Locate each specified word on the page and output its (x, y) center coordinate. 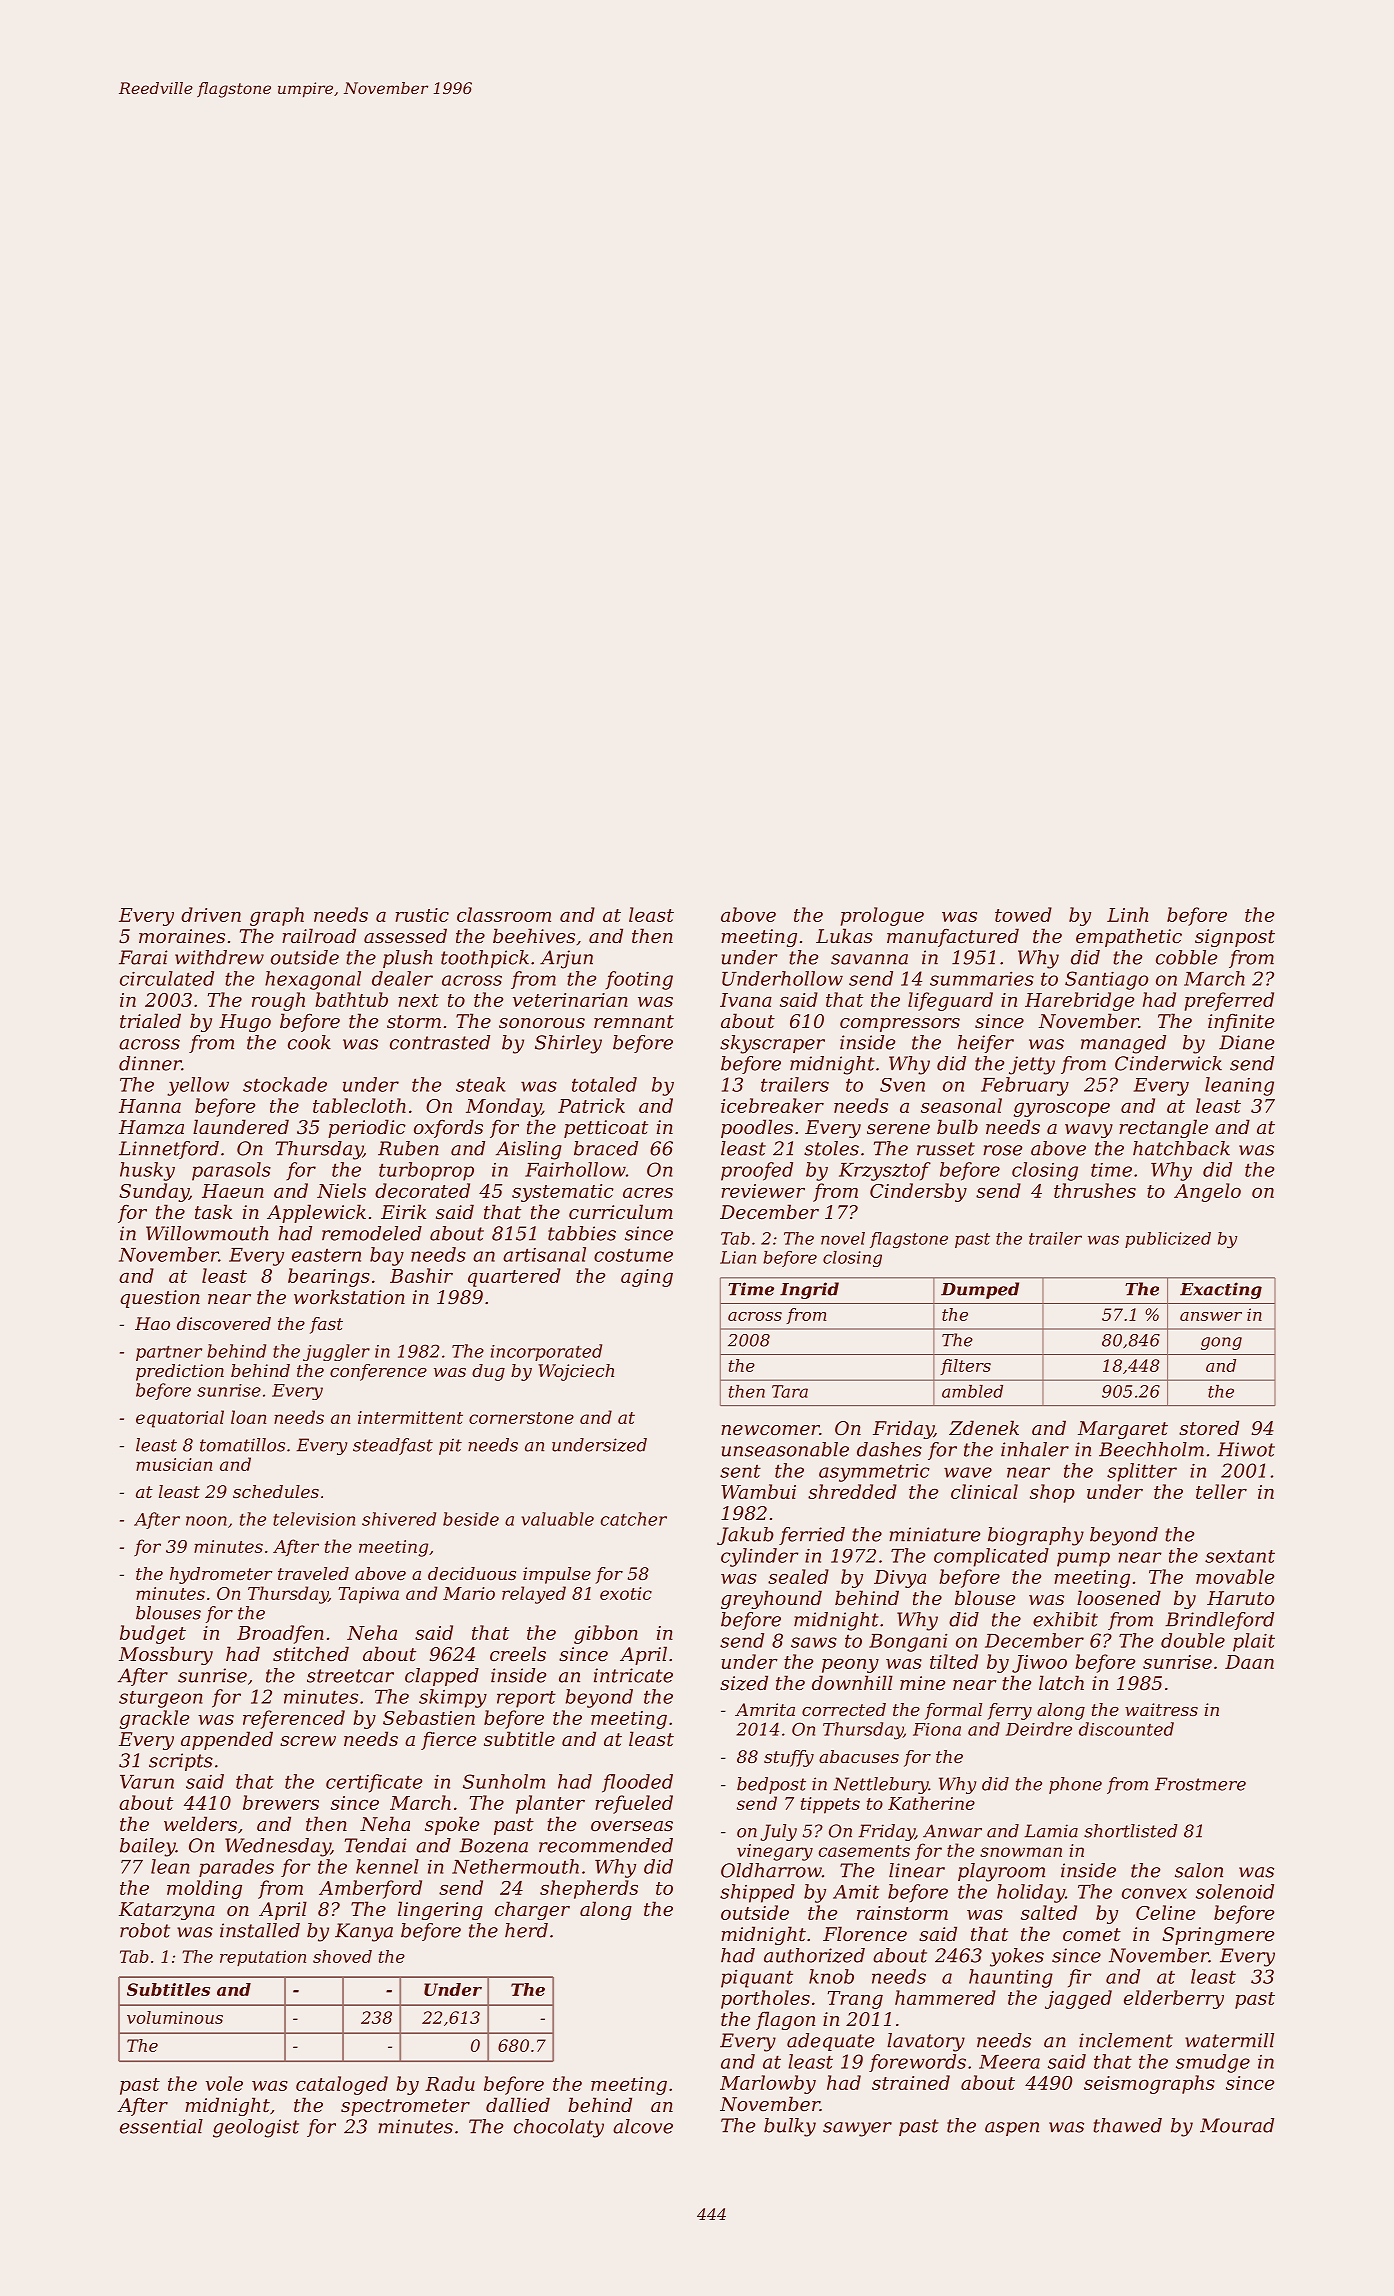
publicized (1168, 1240)
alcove (643, 2126)
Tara (790, 1391)
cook (309, 1042)
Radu (450, 2083)
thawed (1127, 2125)
